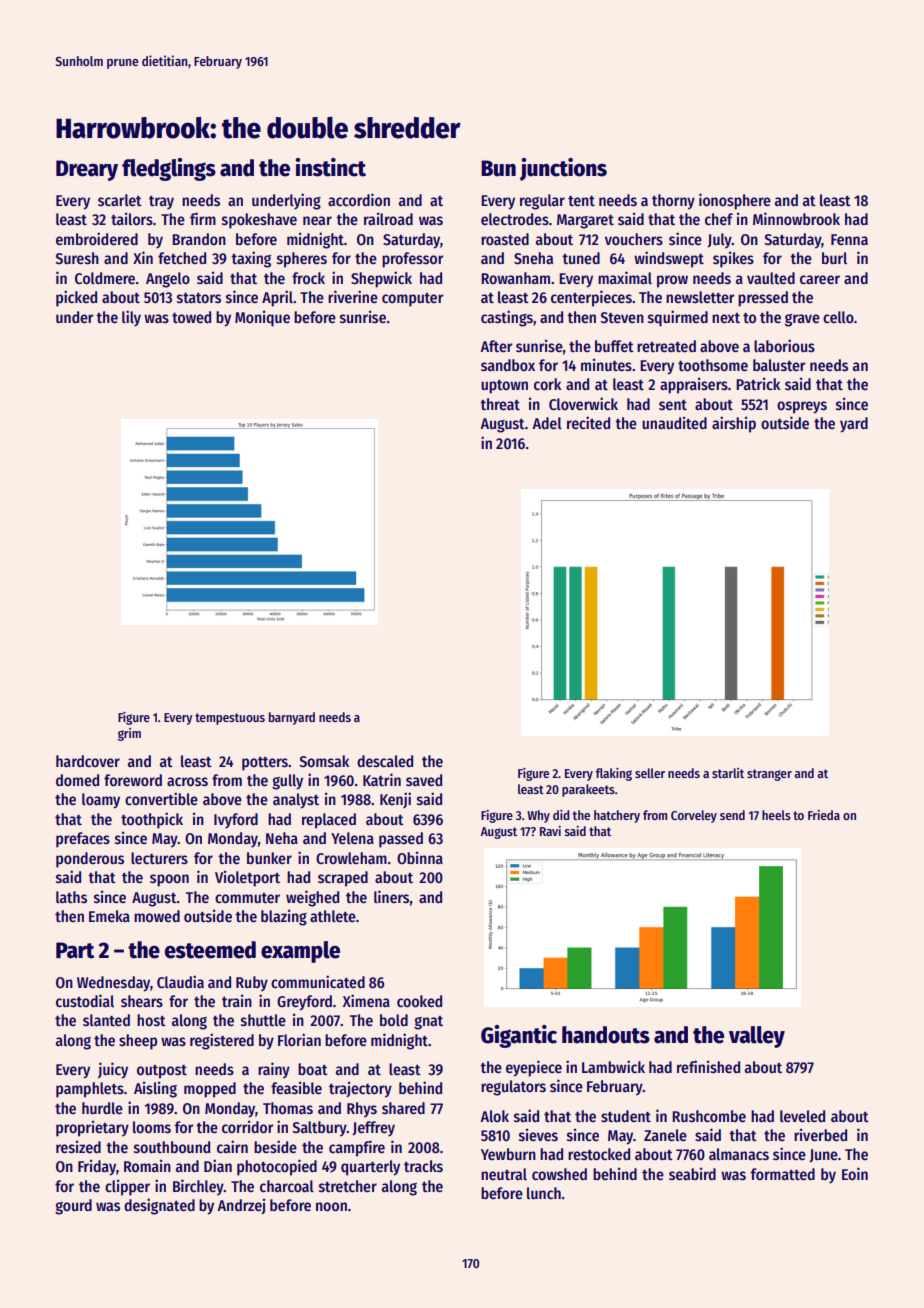 The height and width of the document is (1308, 924). What do you see at coordinates (855, 1173) in the document?
I see `Eoin` at bounding box center [855, 1173].
